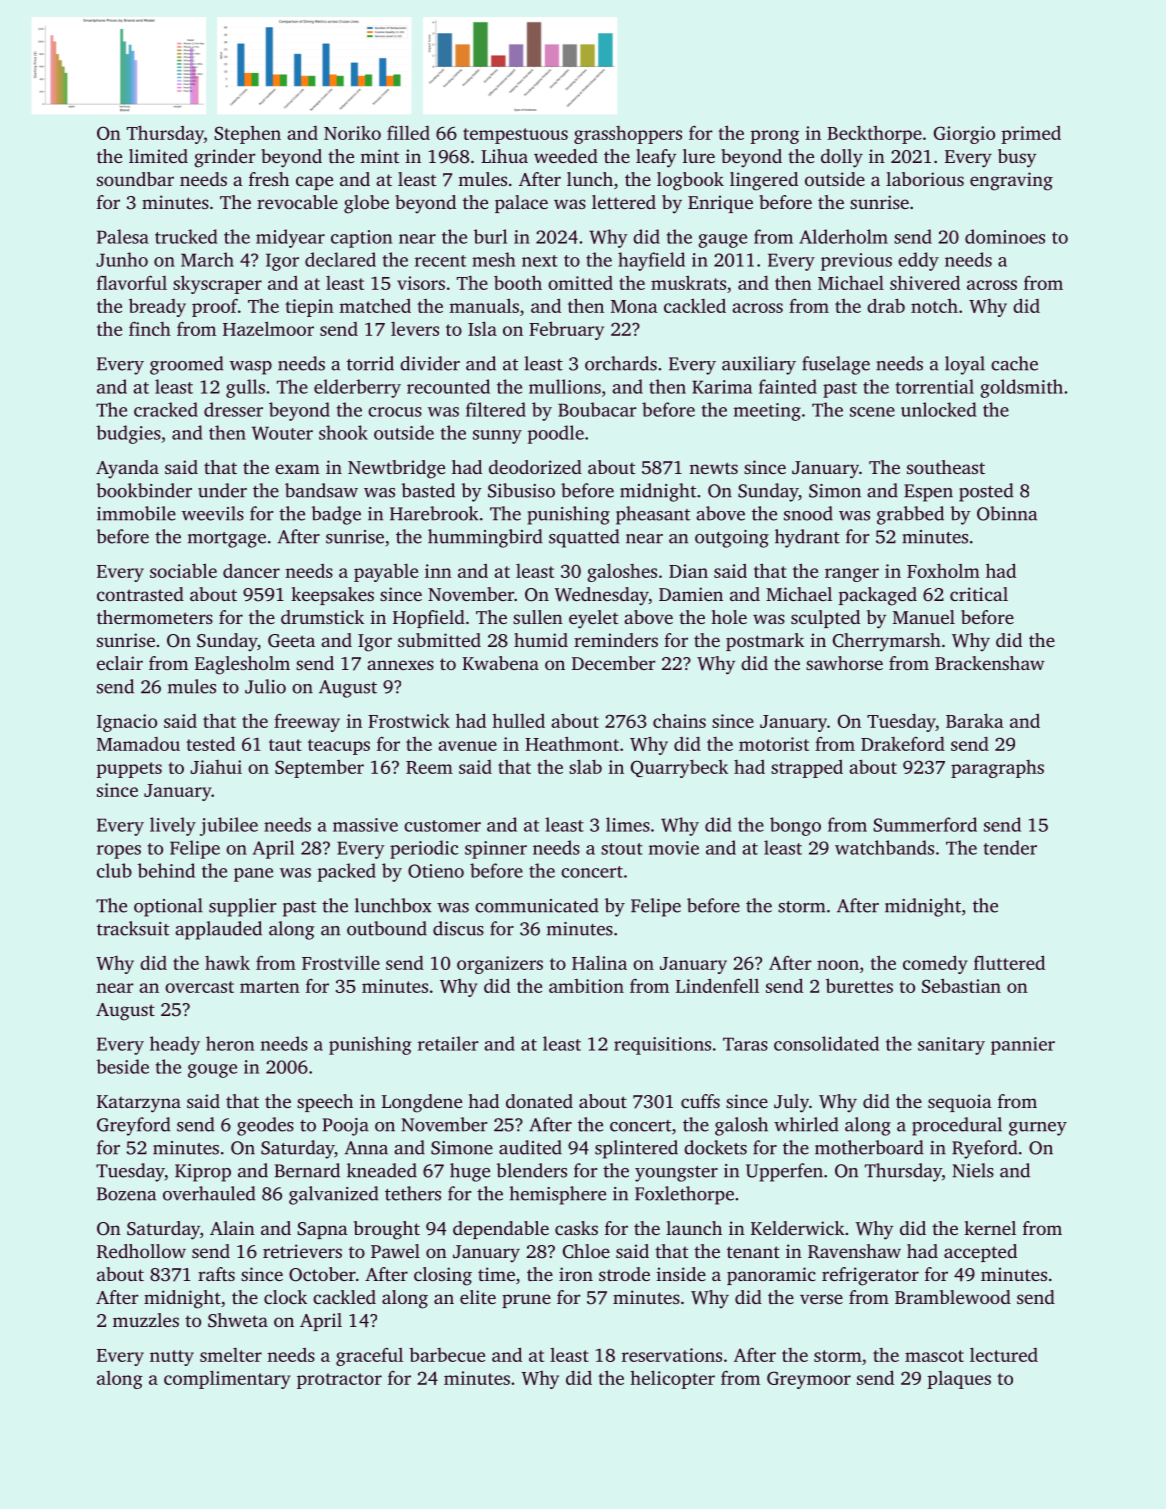 This document has height=1509, width=1166. What do you see at coordinates (691, 594) in the document?
I see `Damien` at bounding box center [691, 594].
